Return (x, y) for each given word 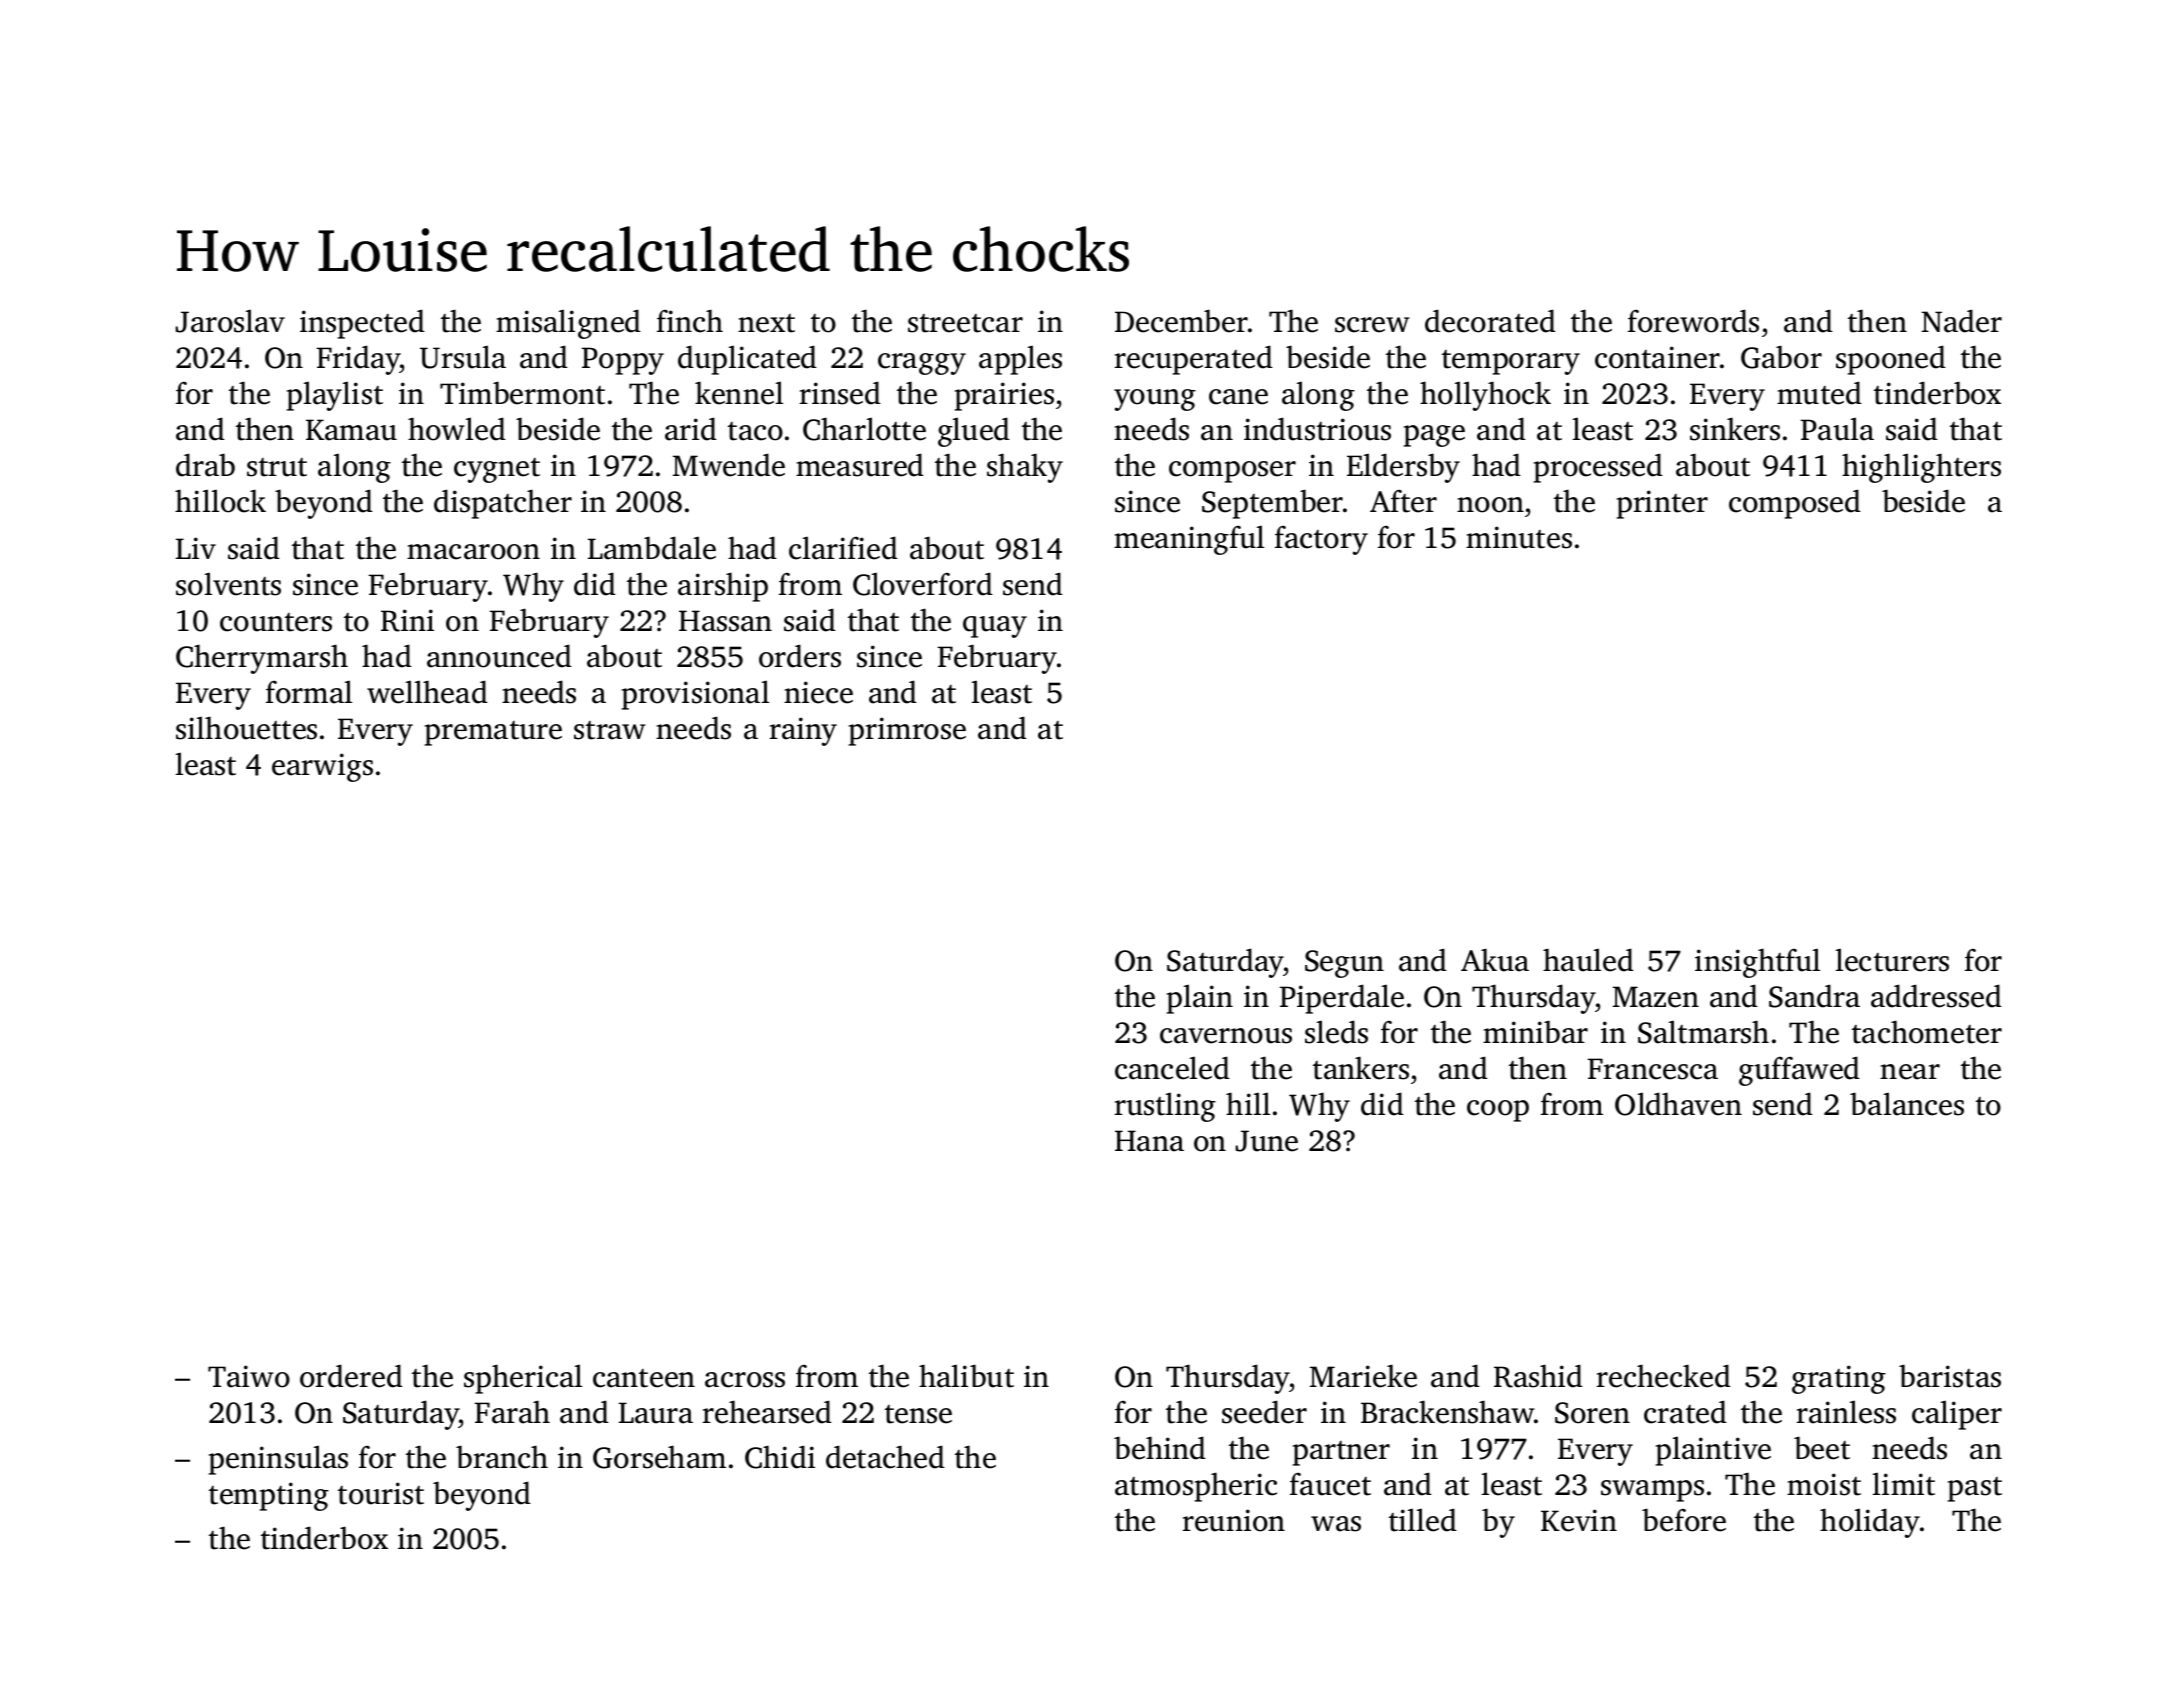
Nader (1961, 321)
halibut (966, 1376)
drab (205, 465)
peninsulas (278, 1460)
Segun (1344, 964)
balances (1907, 1104)
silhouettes (246, 728)
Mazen (1656, 997)
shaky (1025, 468)
